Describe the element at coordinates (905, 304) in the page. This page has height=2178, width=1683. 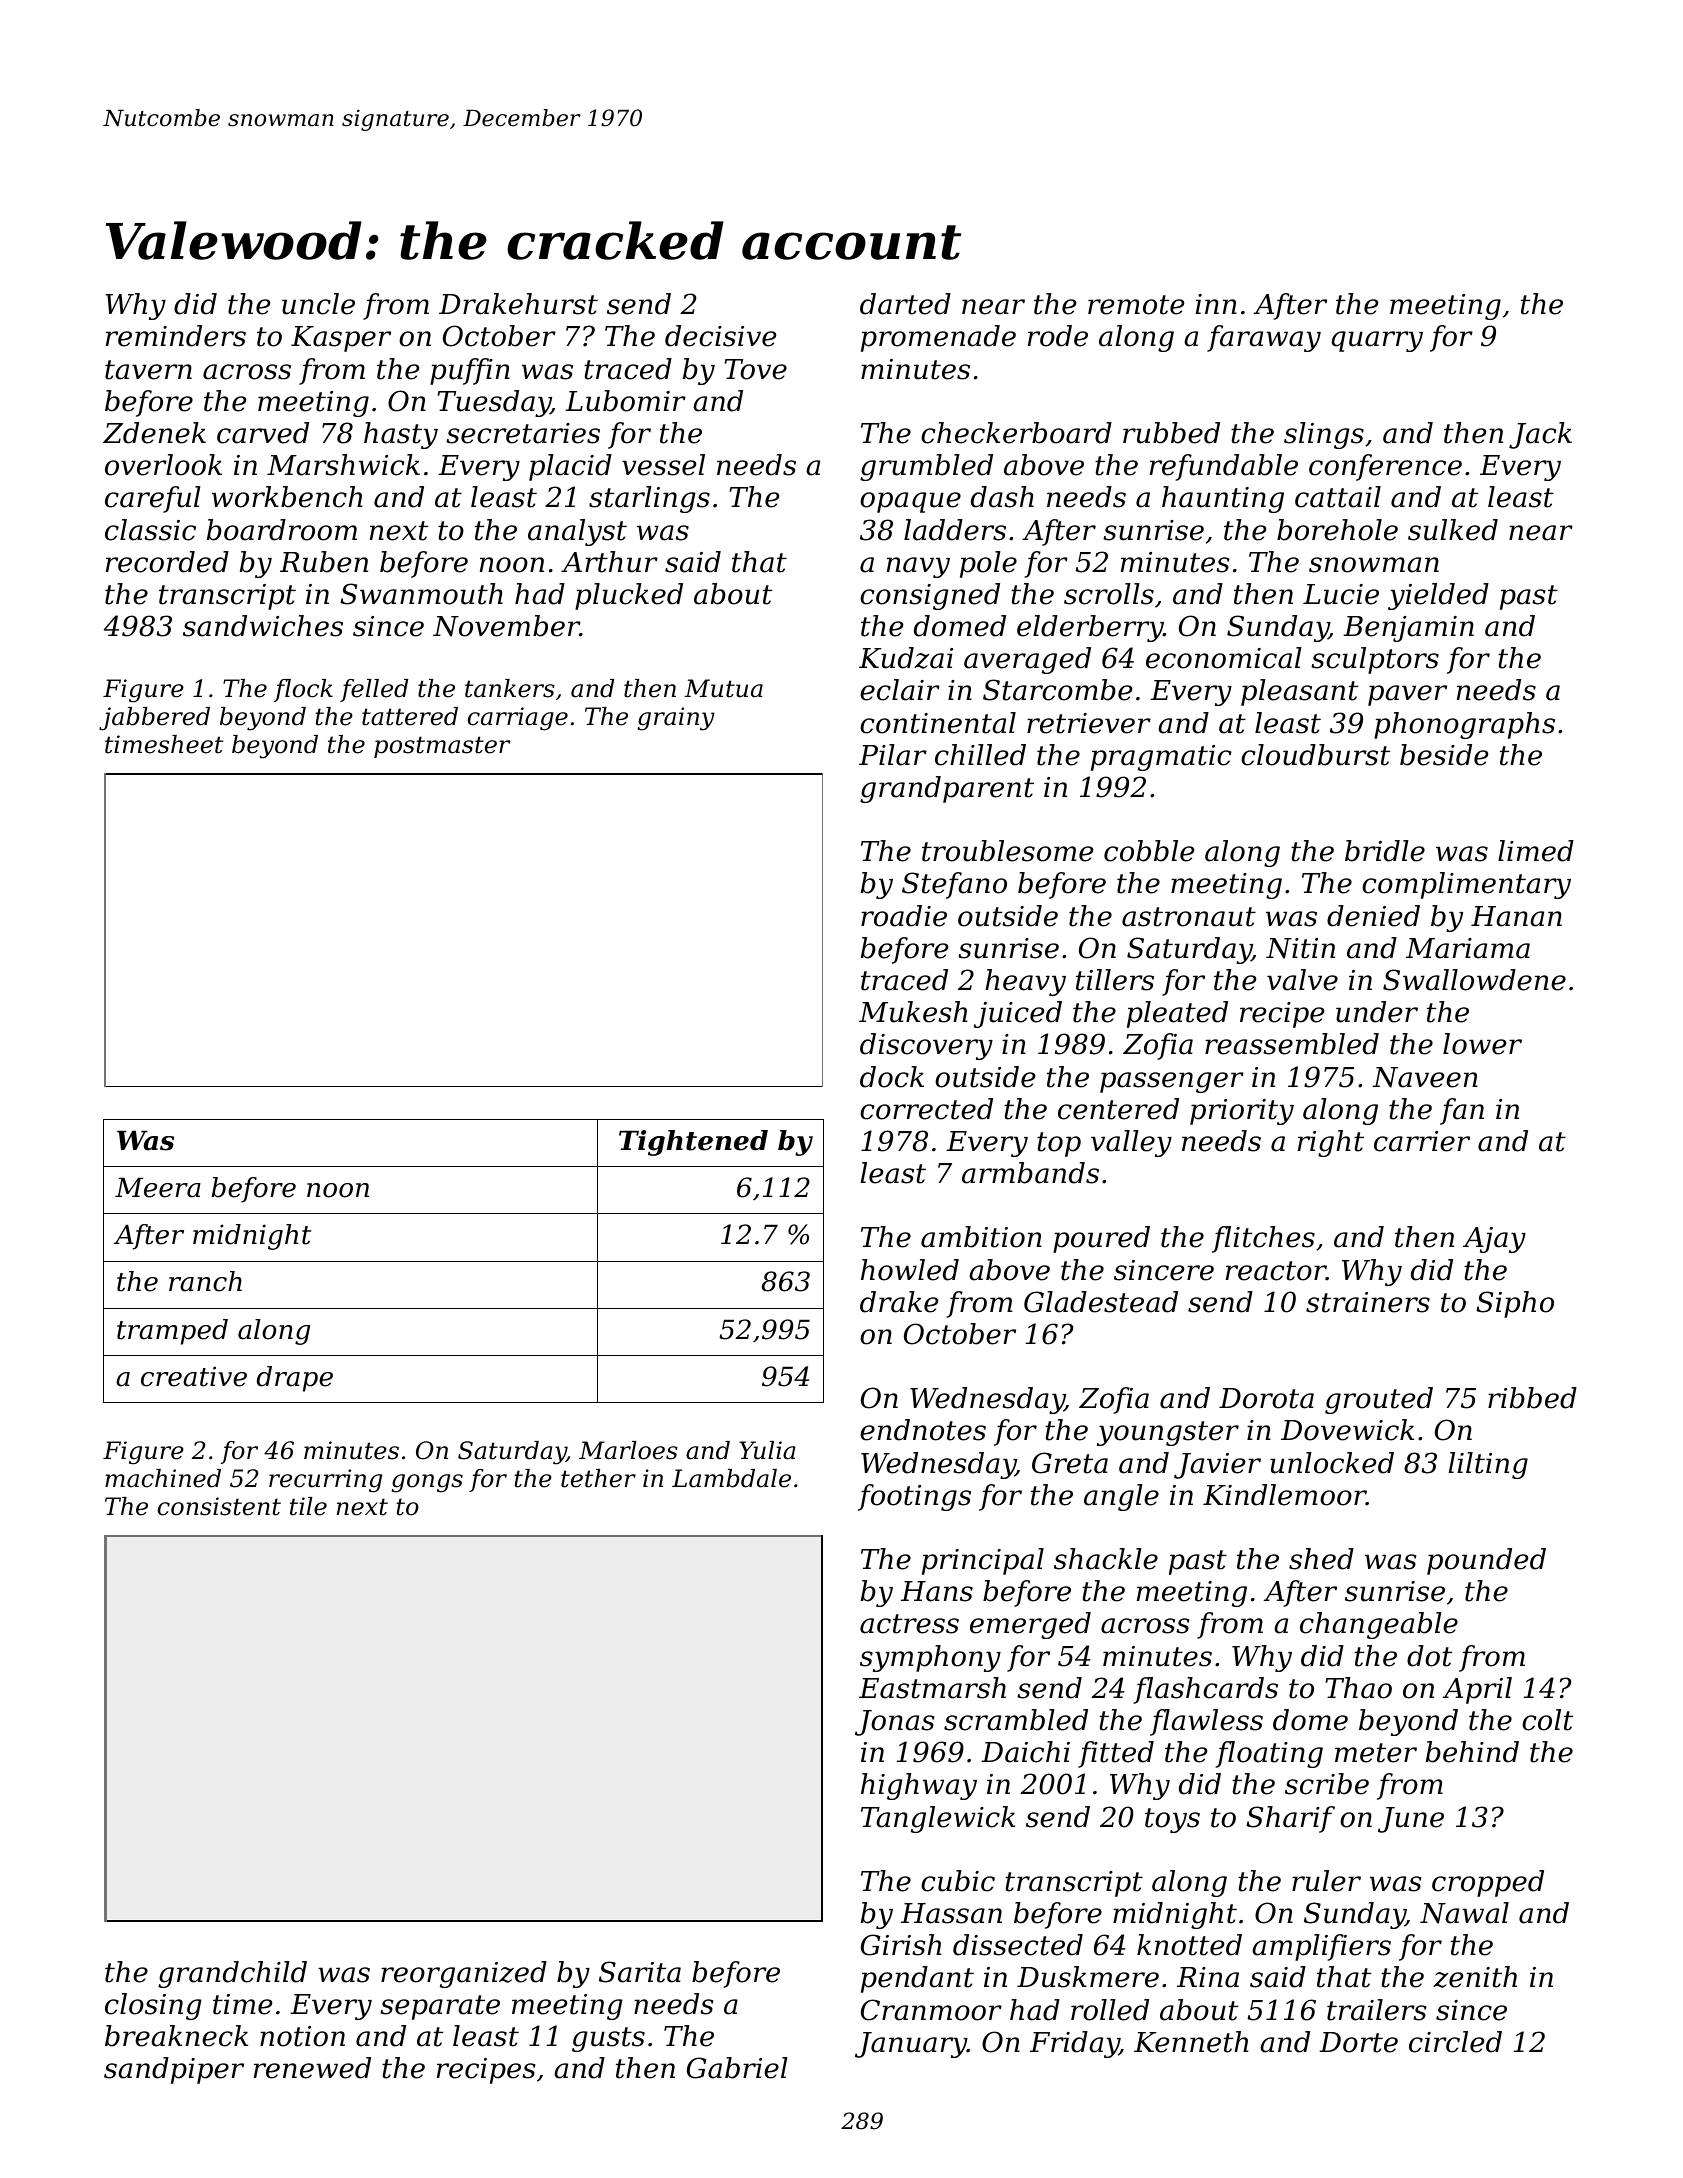
I see `darted` at that location.
